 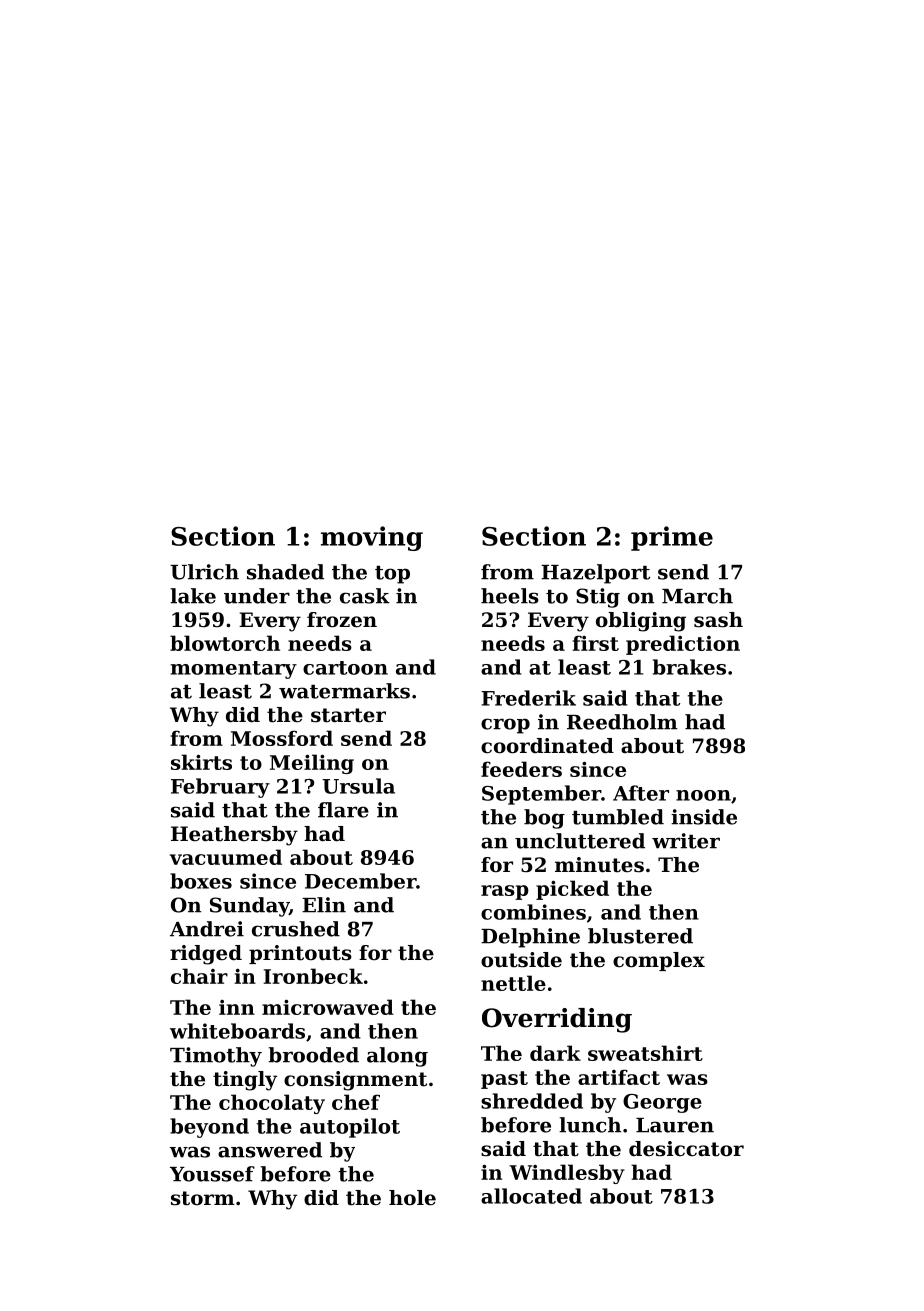 What do you see at coordinates (270, 1150) in the document?
I see `answered` at bounding box center [270, 1150].
